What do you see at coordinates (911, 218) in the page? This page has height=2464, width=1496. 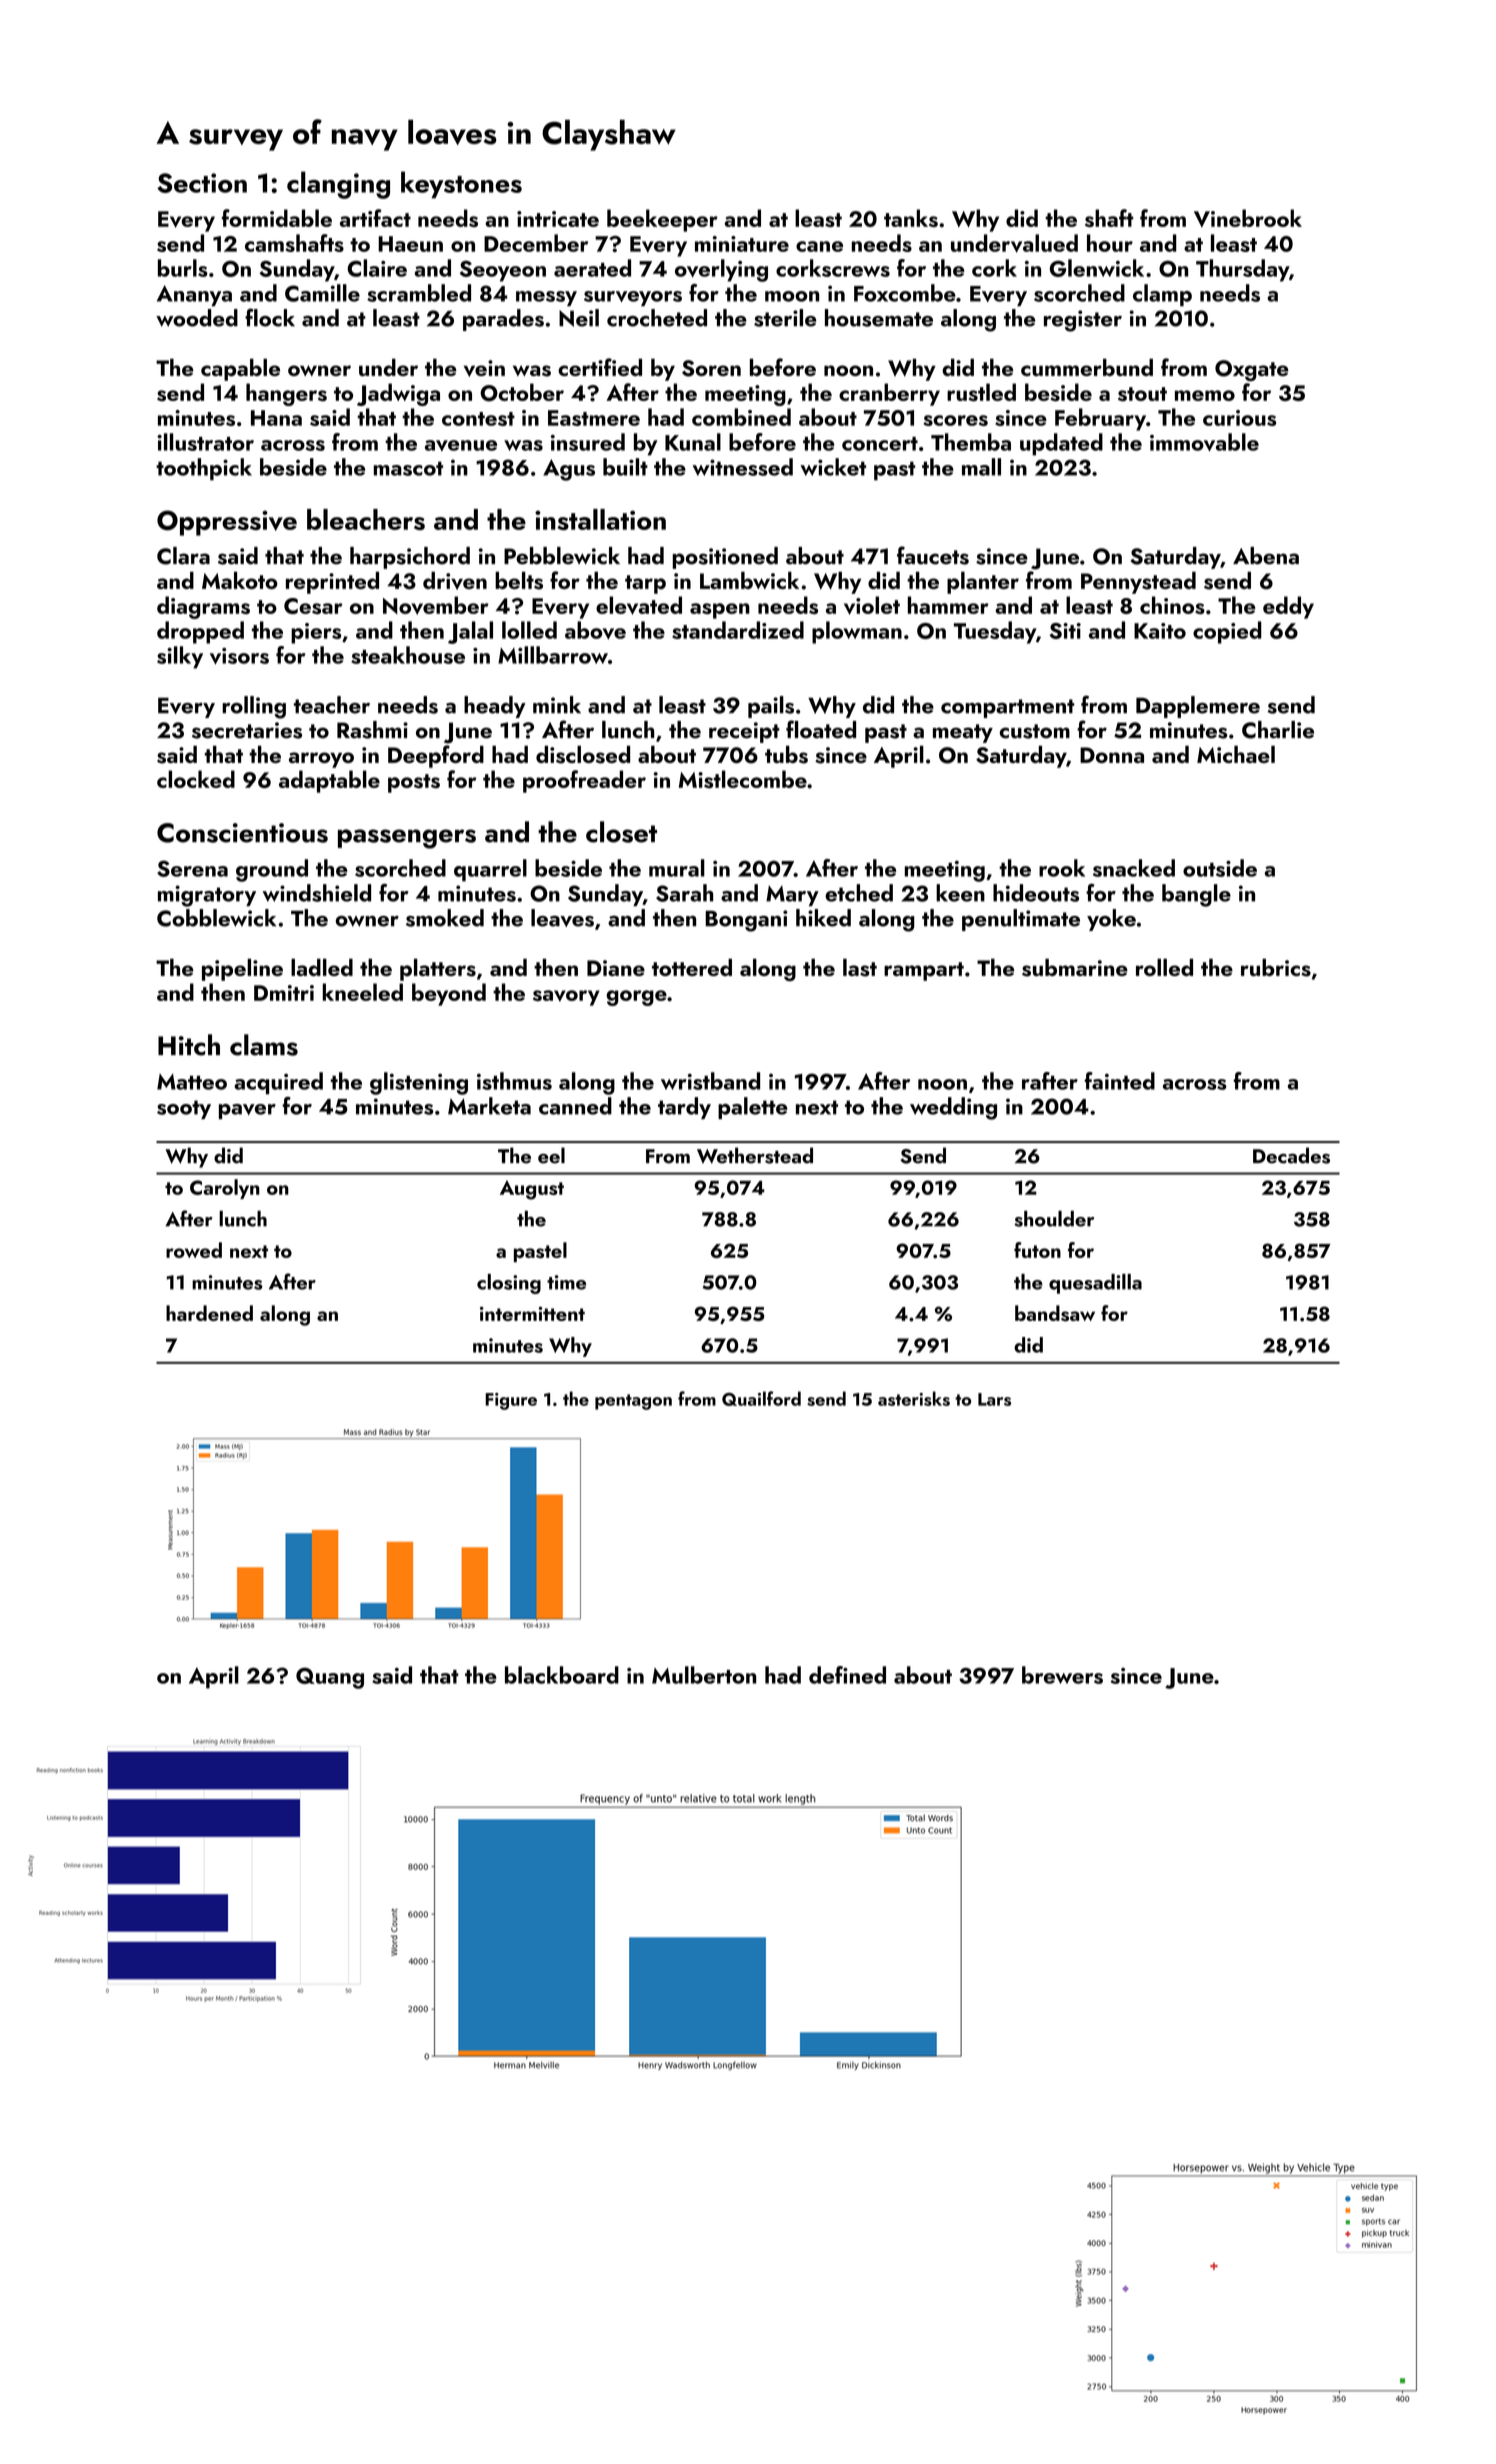 I see `tanks` at bounding box center [911, 218].
